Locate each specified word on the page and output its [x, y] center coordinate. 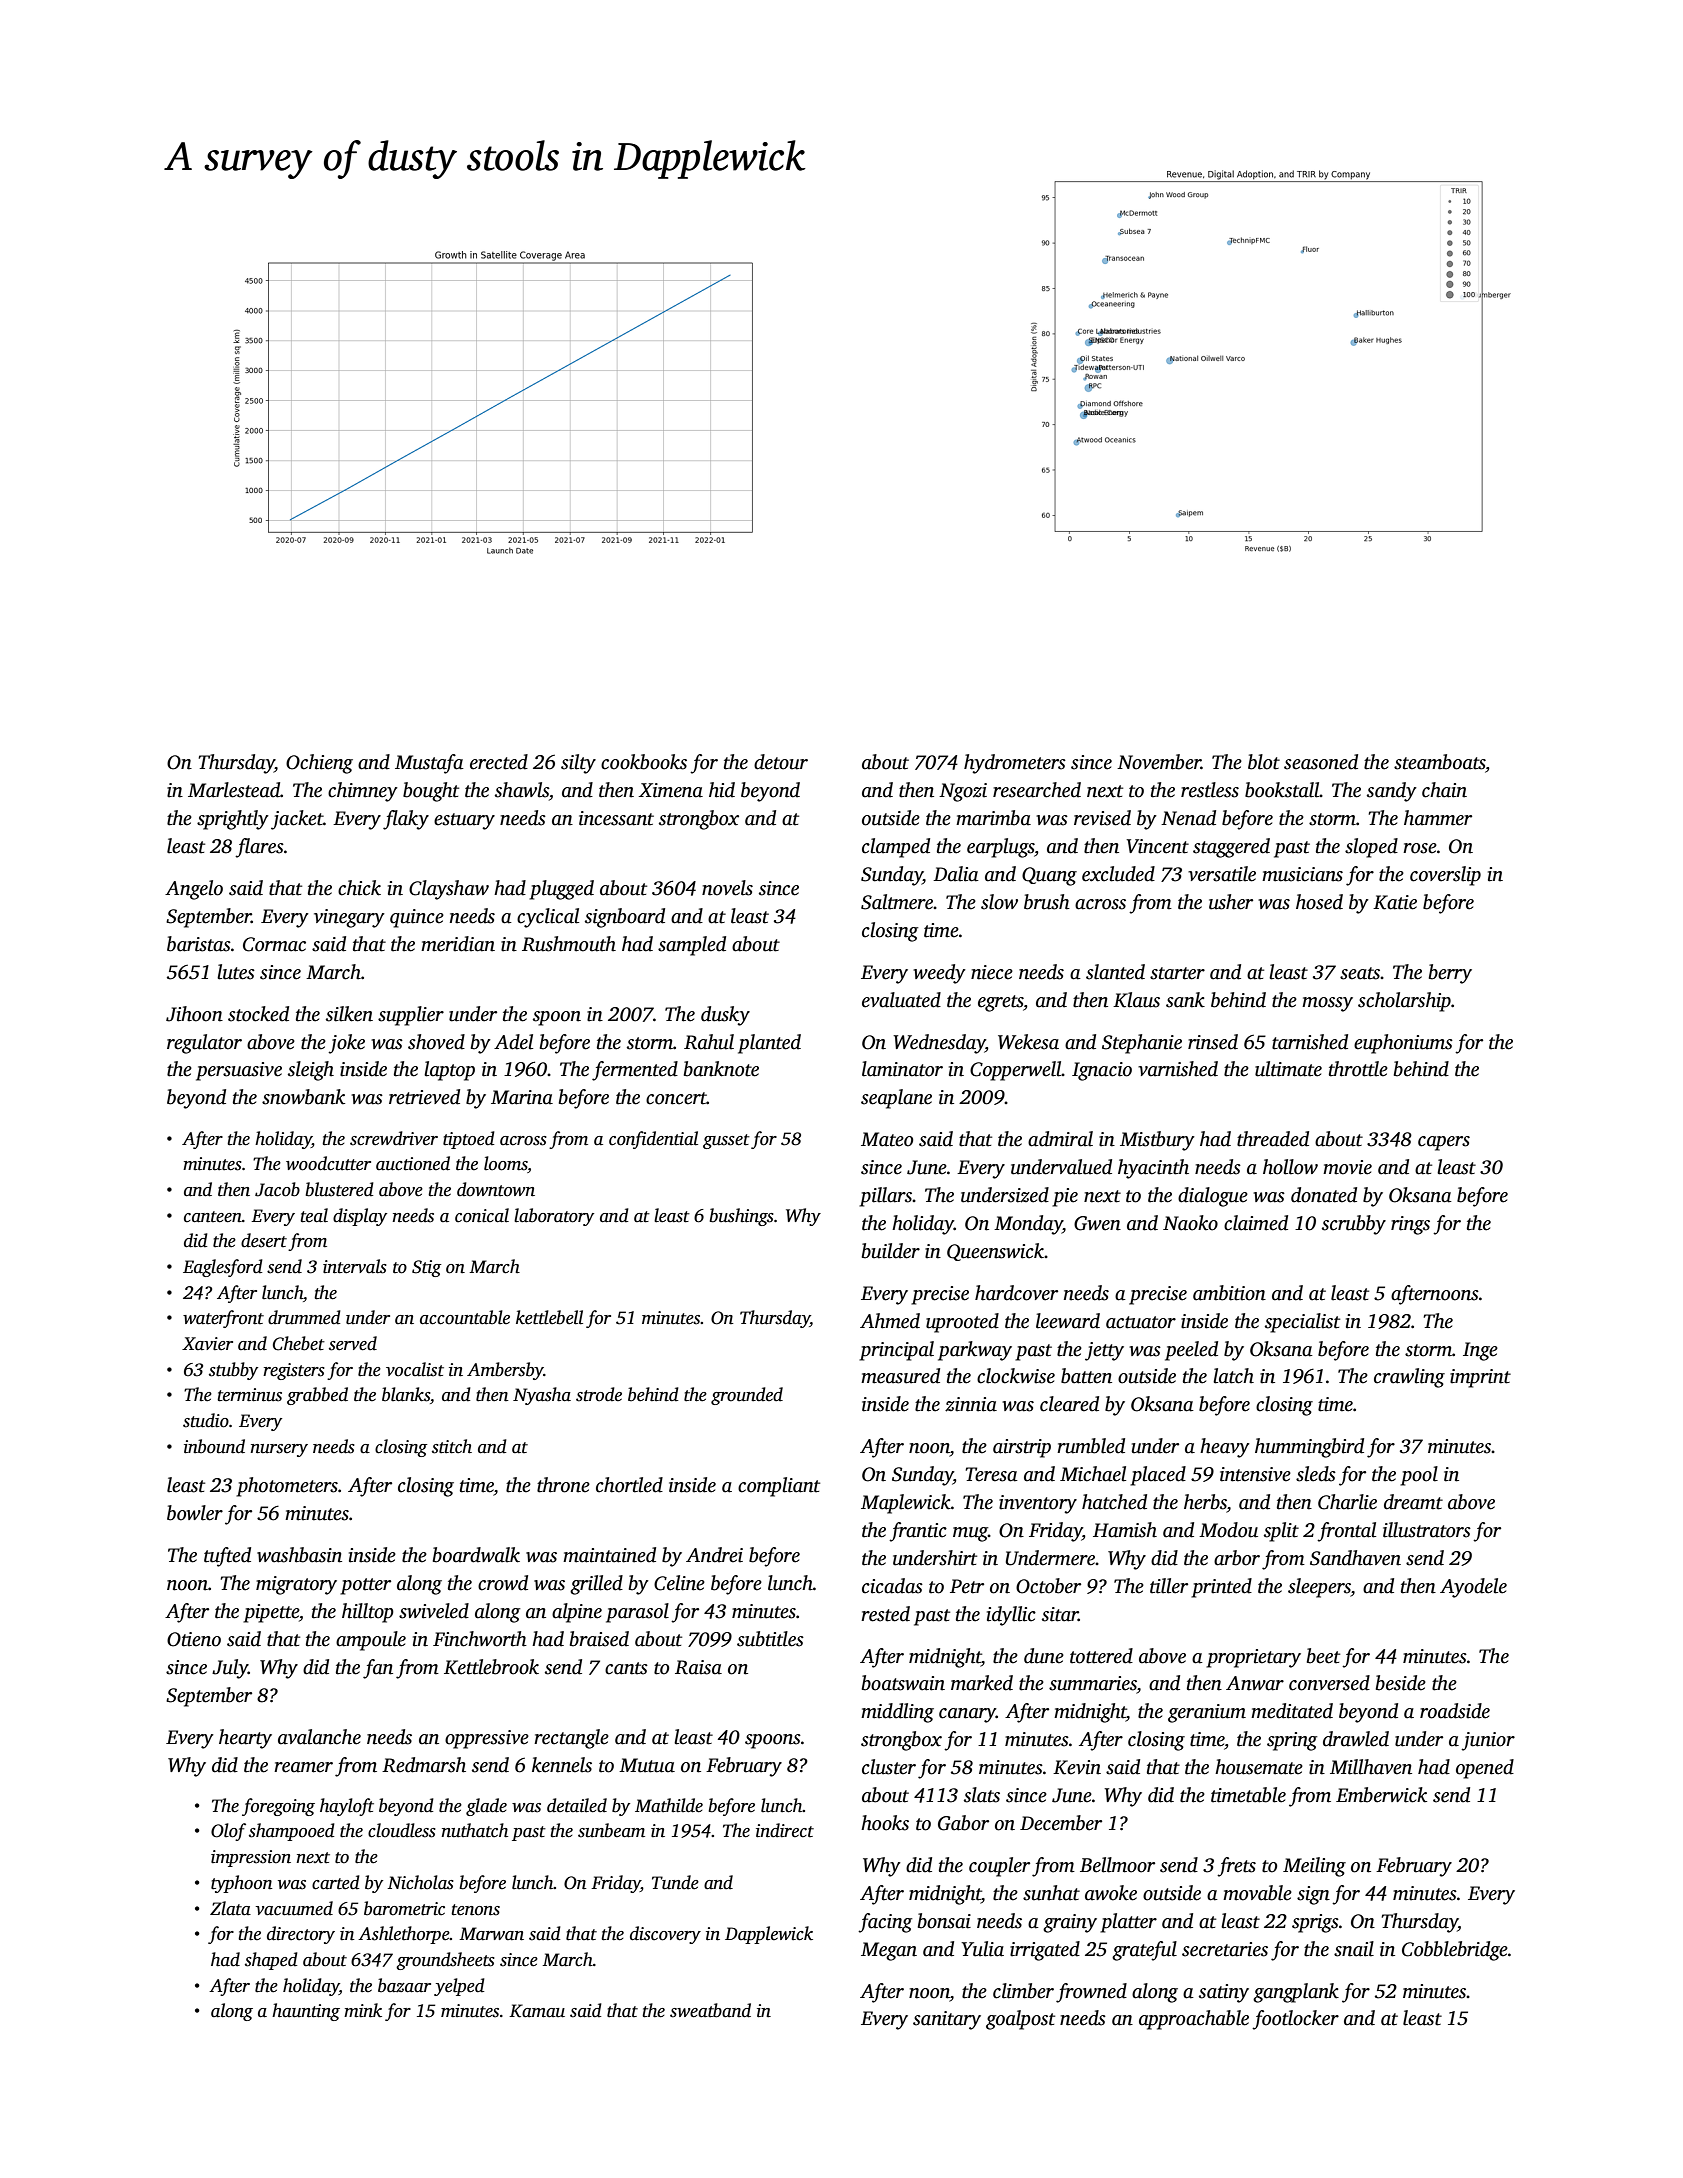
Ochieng [319, 764]
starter [1177, 973]
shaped [271, 1961]
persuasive [239, 1071]
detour [781, 762]
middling [897, 1713]
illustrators [1427, 1530]
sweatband [710, 2010]
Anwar [1255, 1683]
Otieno [194, 1639]
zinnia [971, 1404]
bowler [195, 1513]
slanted [1115, 972]
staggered [1231, 848]
